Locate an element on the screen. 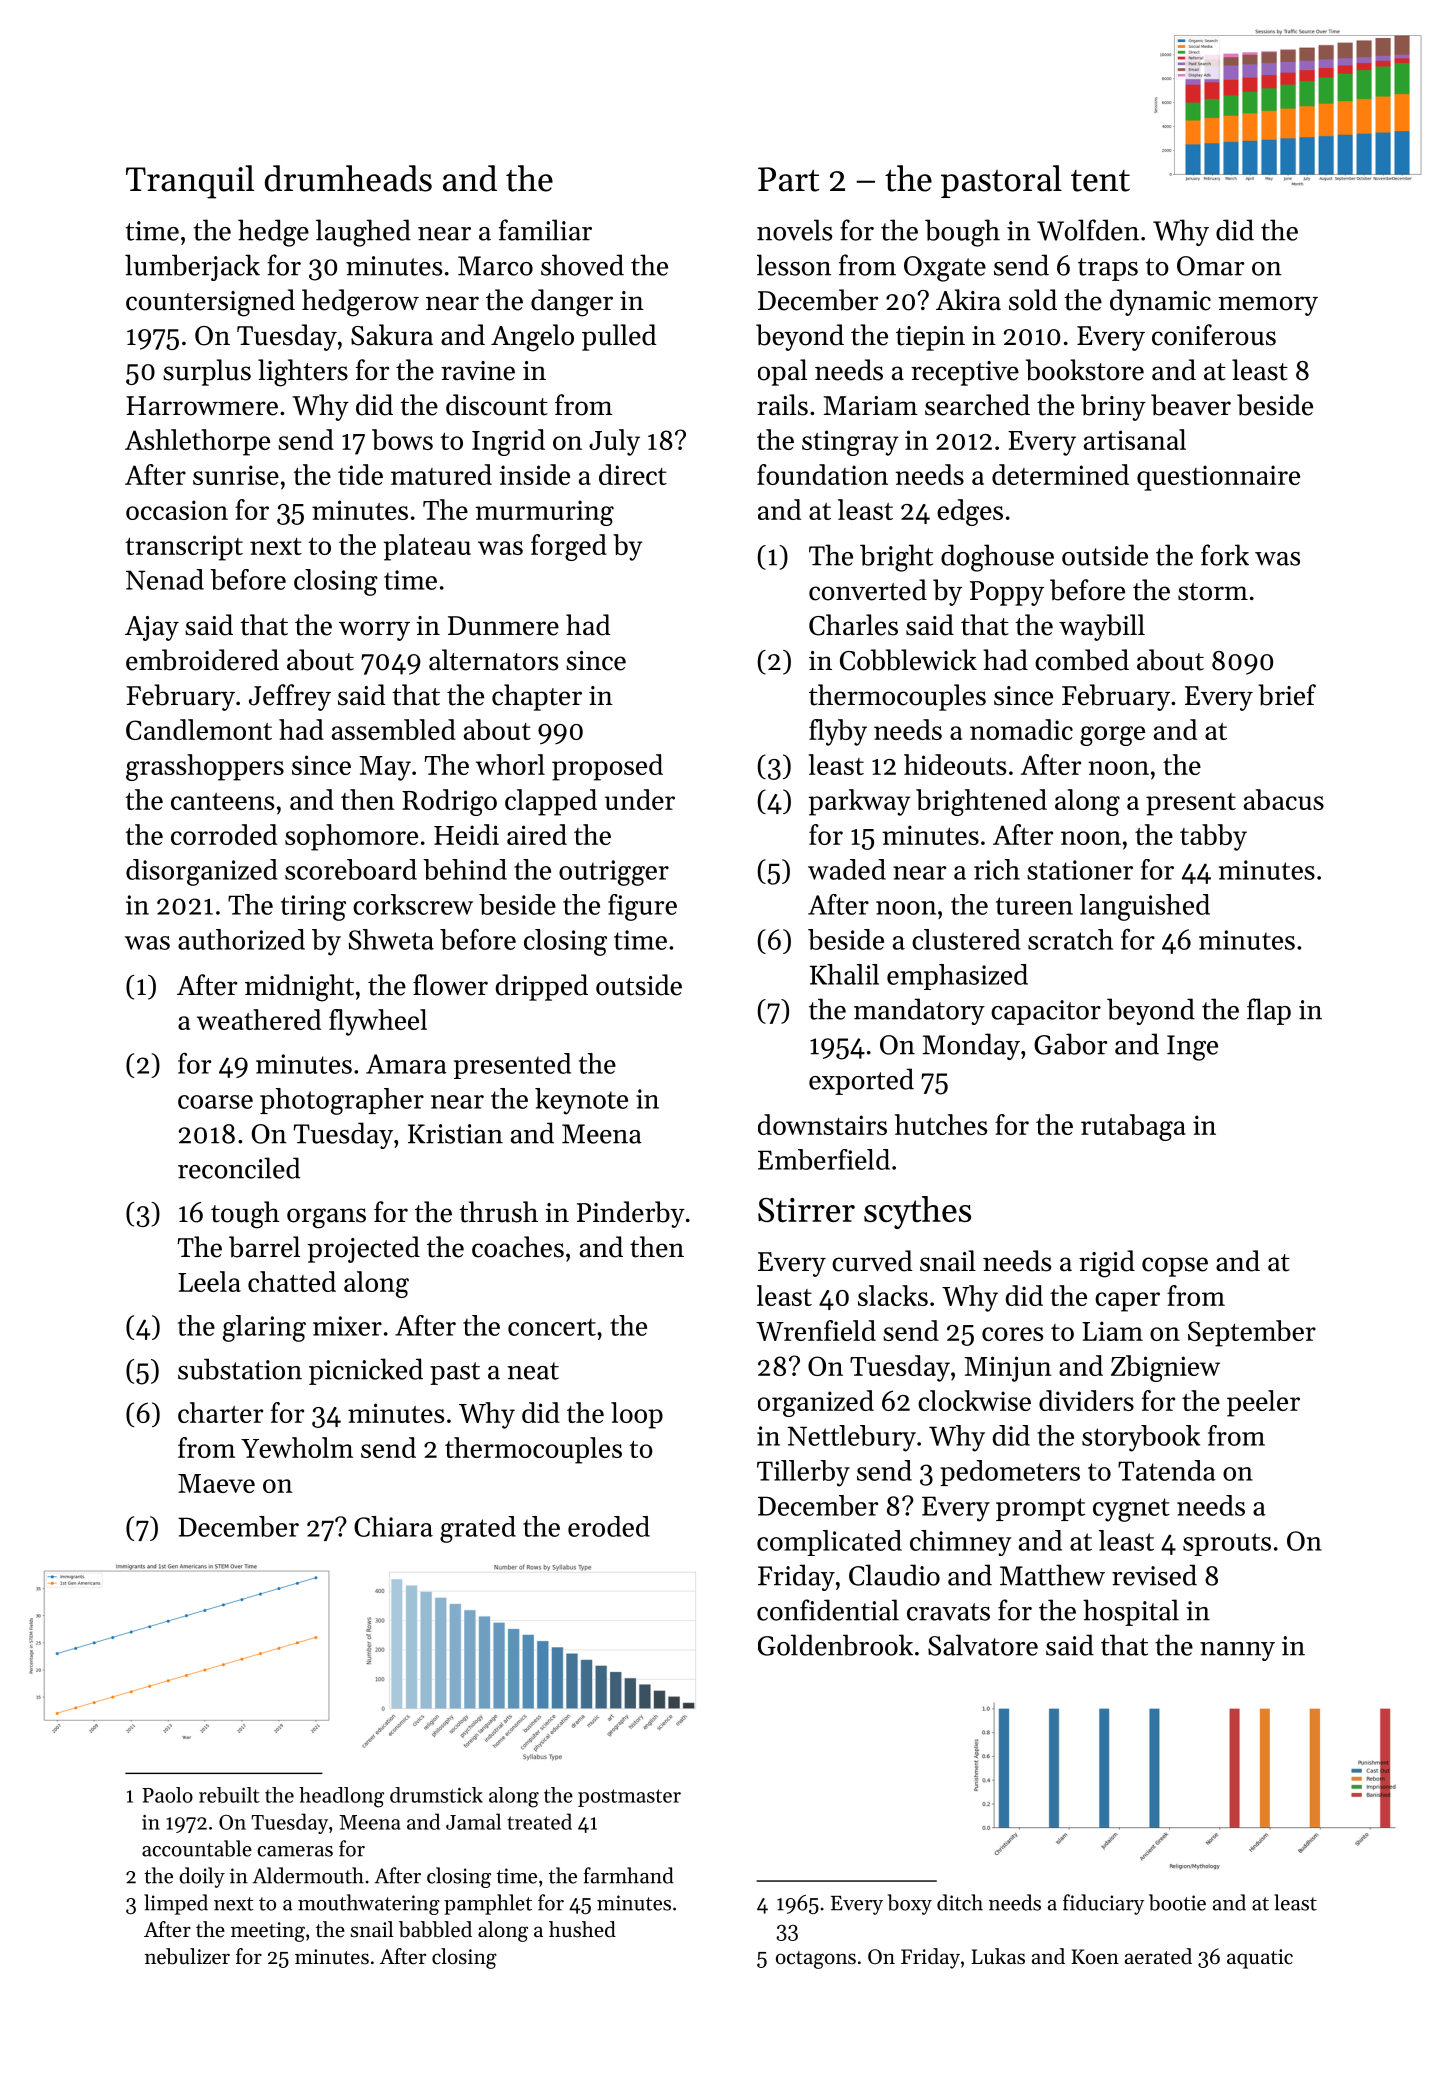 The width and height of the screenshot is (1450, 2100). nebulizer is located at coordinates (187, 1956).
